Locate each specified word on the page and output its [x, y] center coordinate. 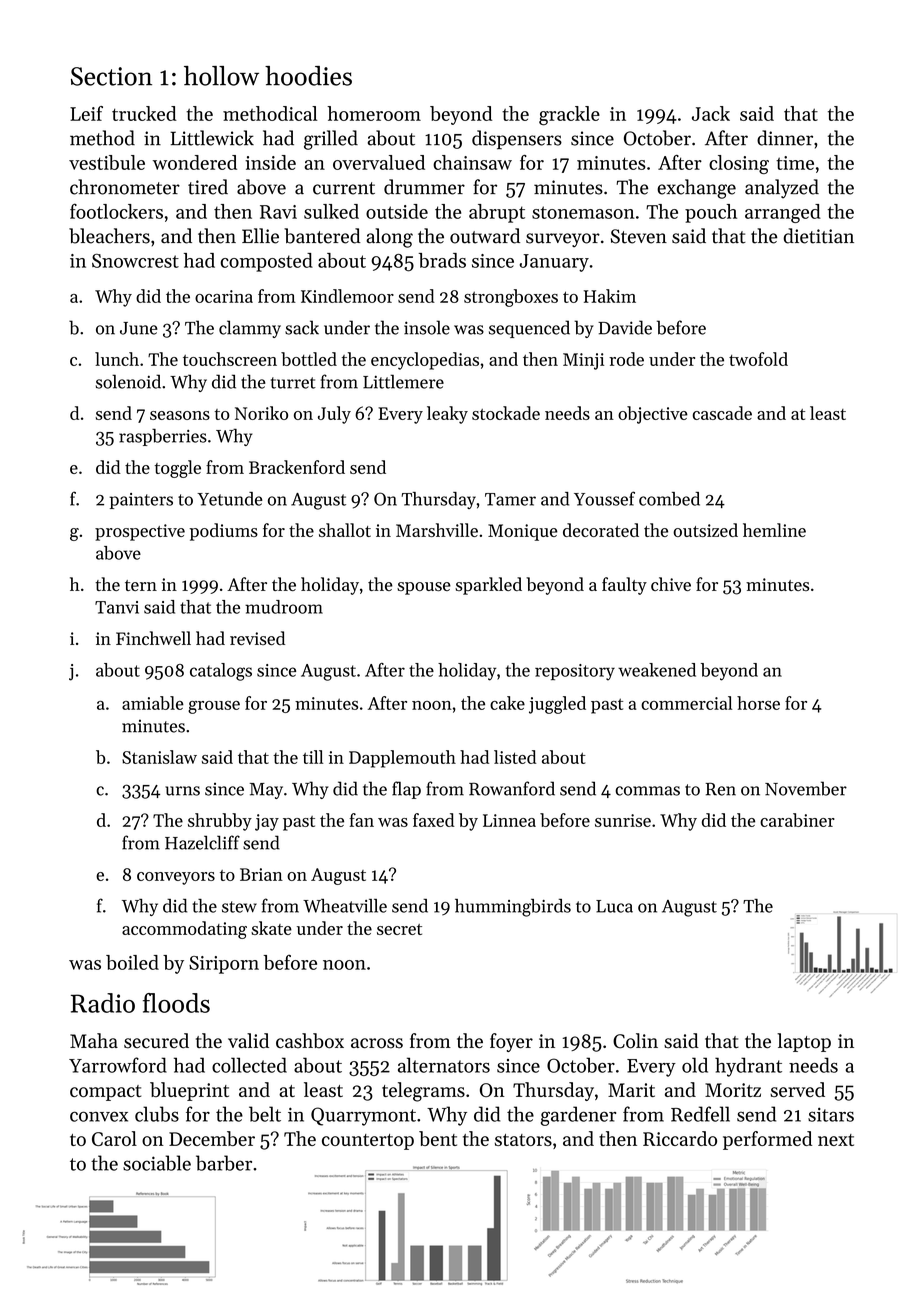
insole [427, 327]
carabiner [797, 820]
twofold [758, 359]
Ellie [260, 236]
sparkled [488, 586]
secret [399, 929]
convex [99, 1116]
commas [647, 791]
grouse [214, 707]
